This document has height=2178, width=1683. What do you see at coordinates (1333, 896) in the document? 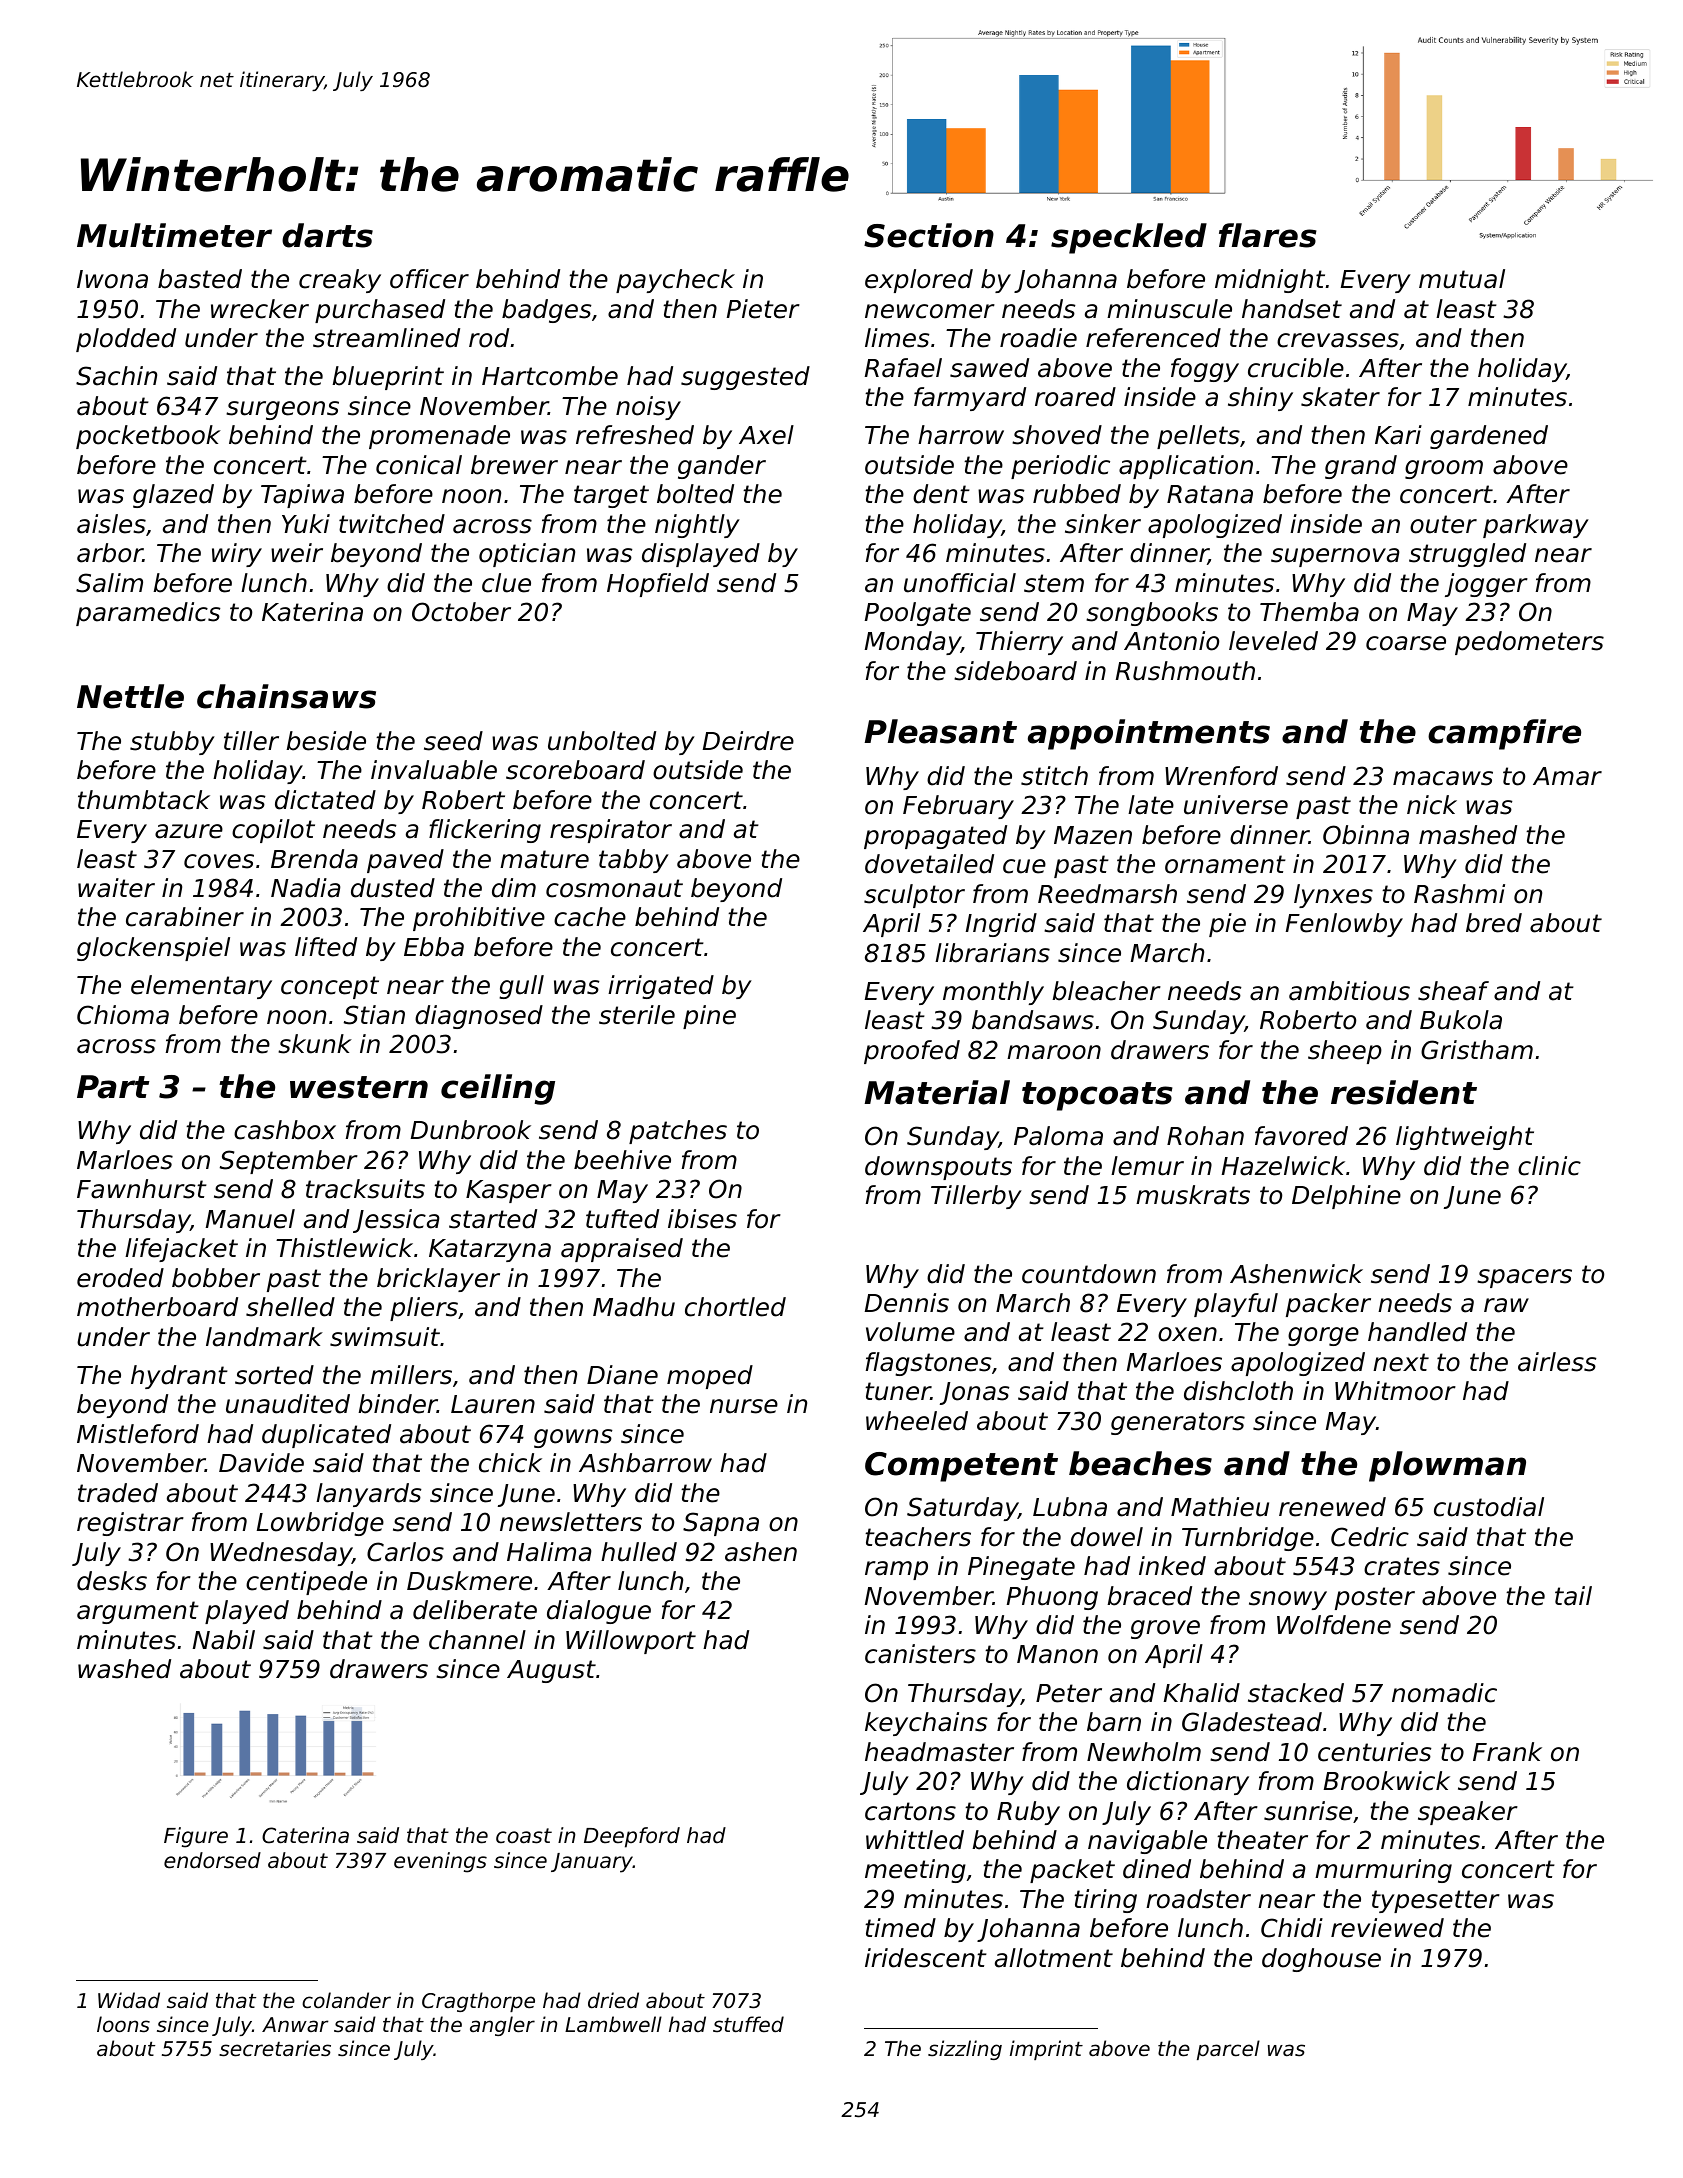
I see `lynxes` at bounding box center [1333, 896].
